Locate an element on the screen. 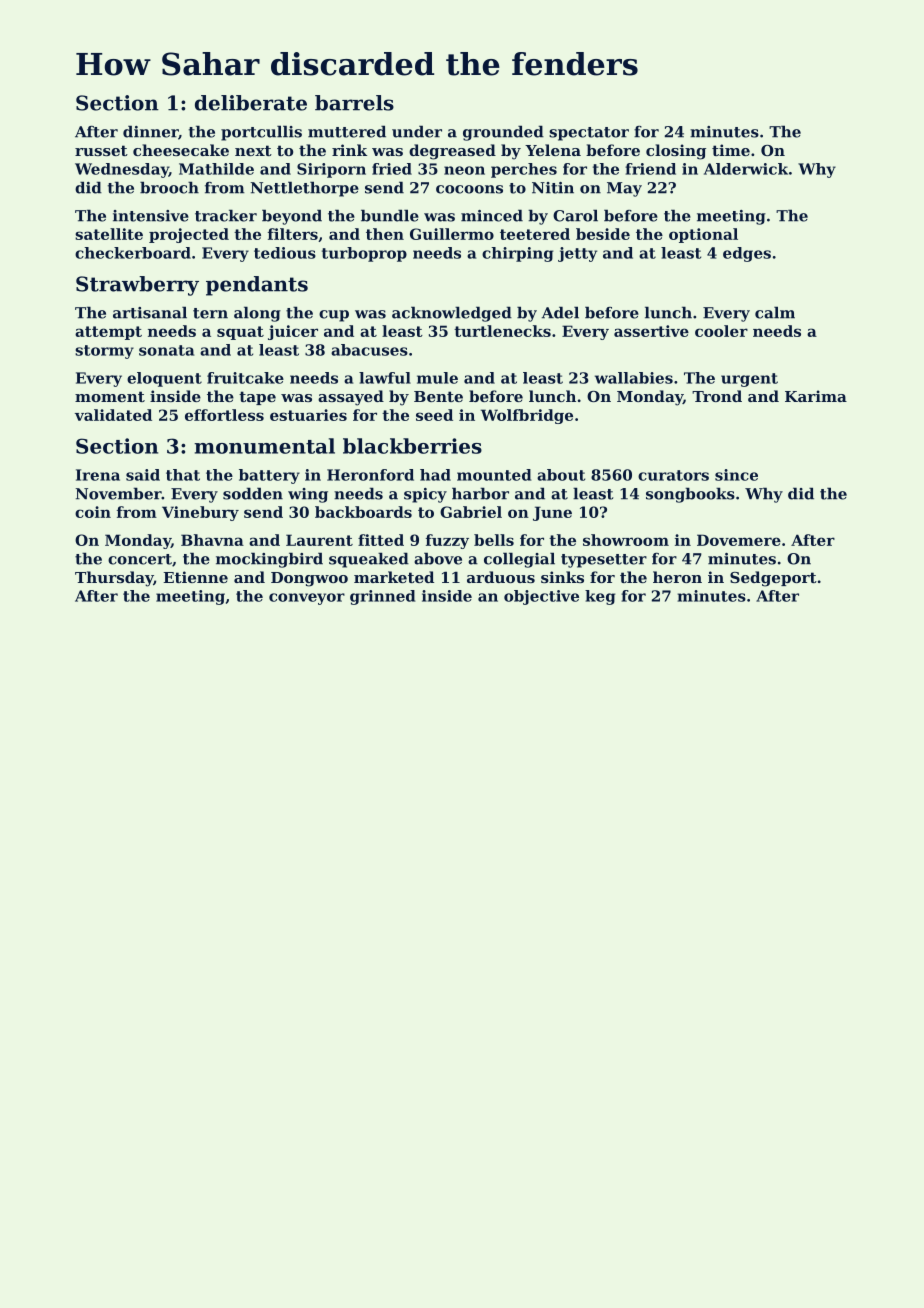 The height and width of the screenshot is (1308, 924). edges is located at coordinates (747, 254).
